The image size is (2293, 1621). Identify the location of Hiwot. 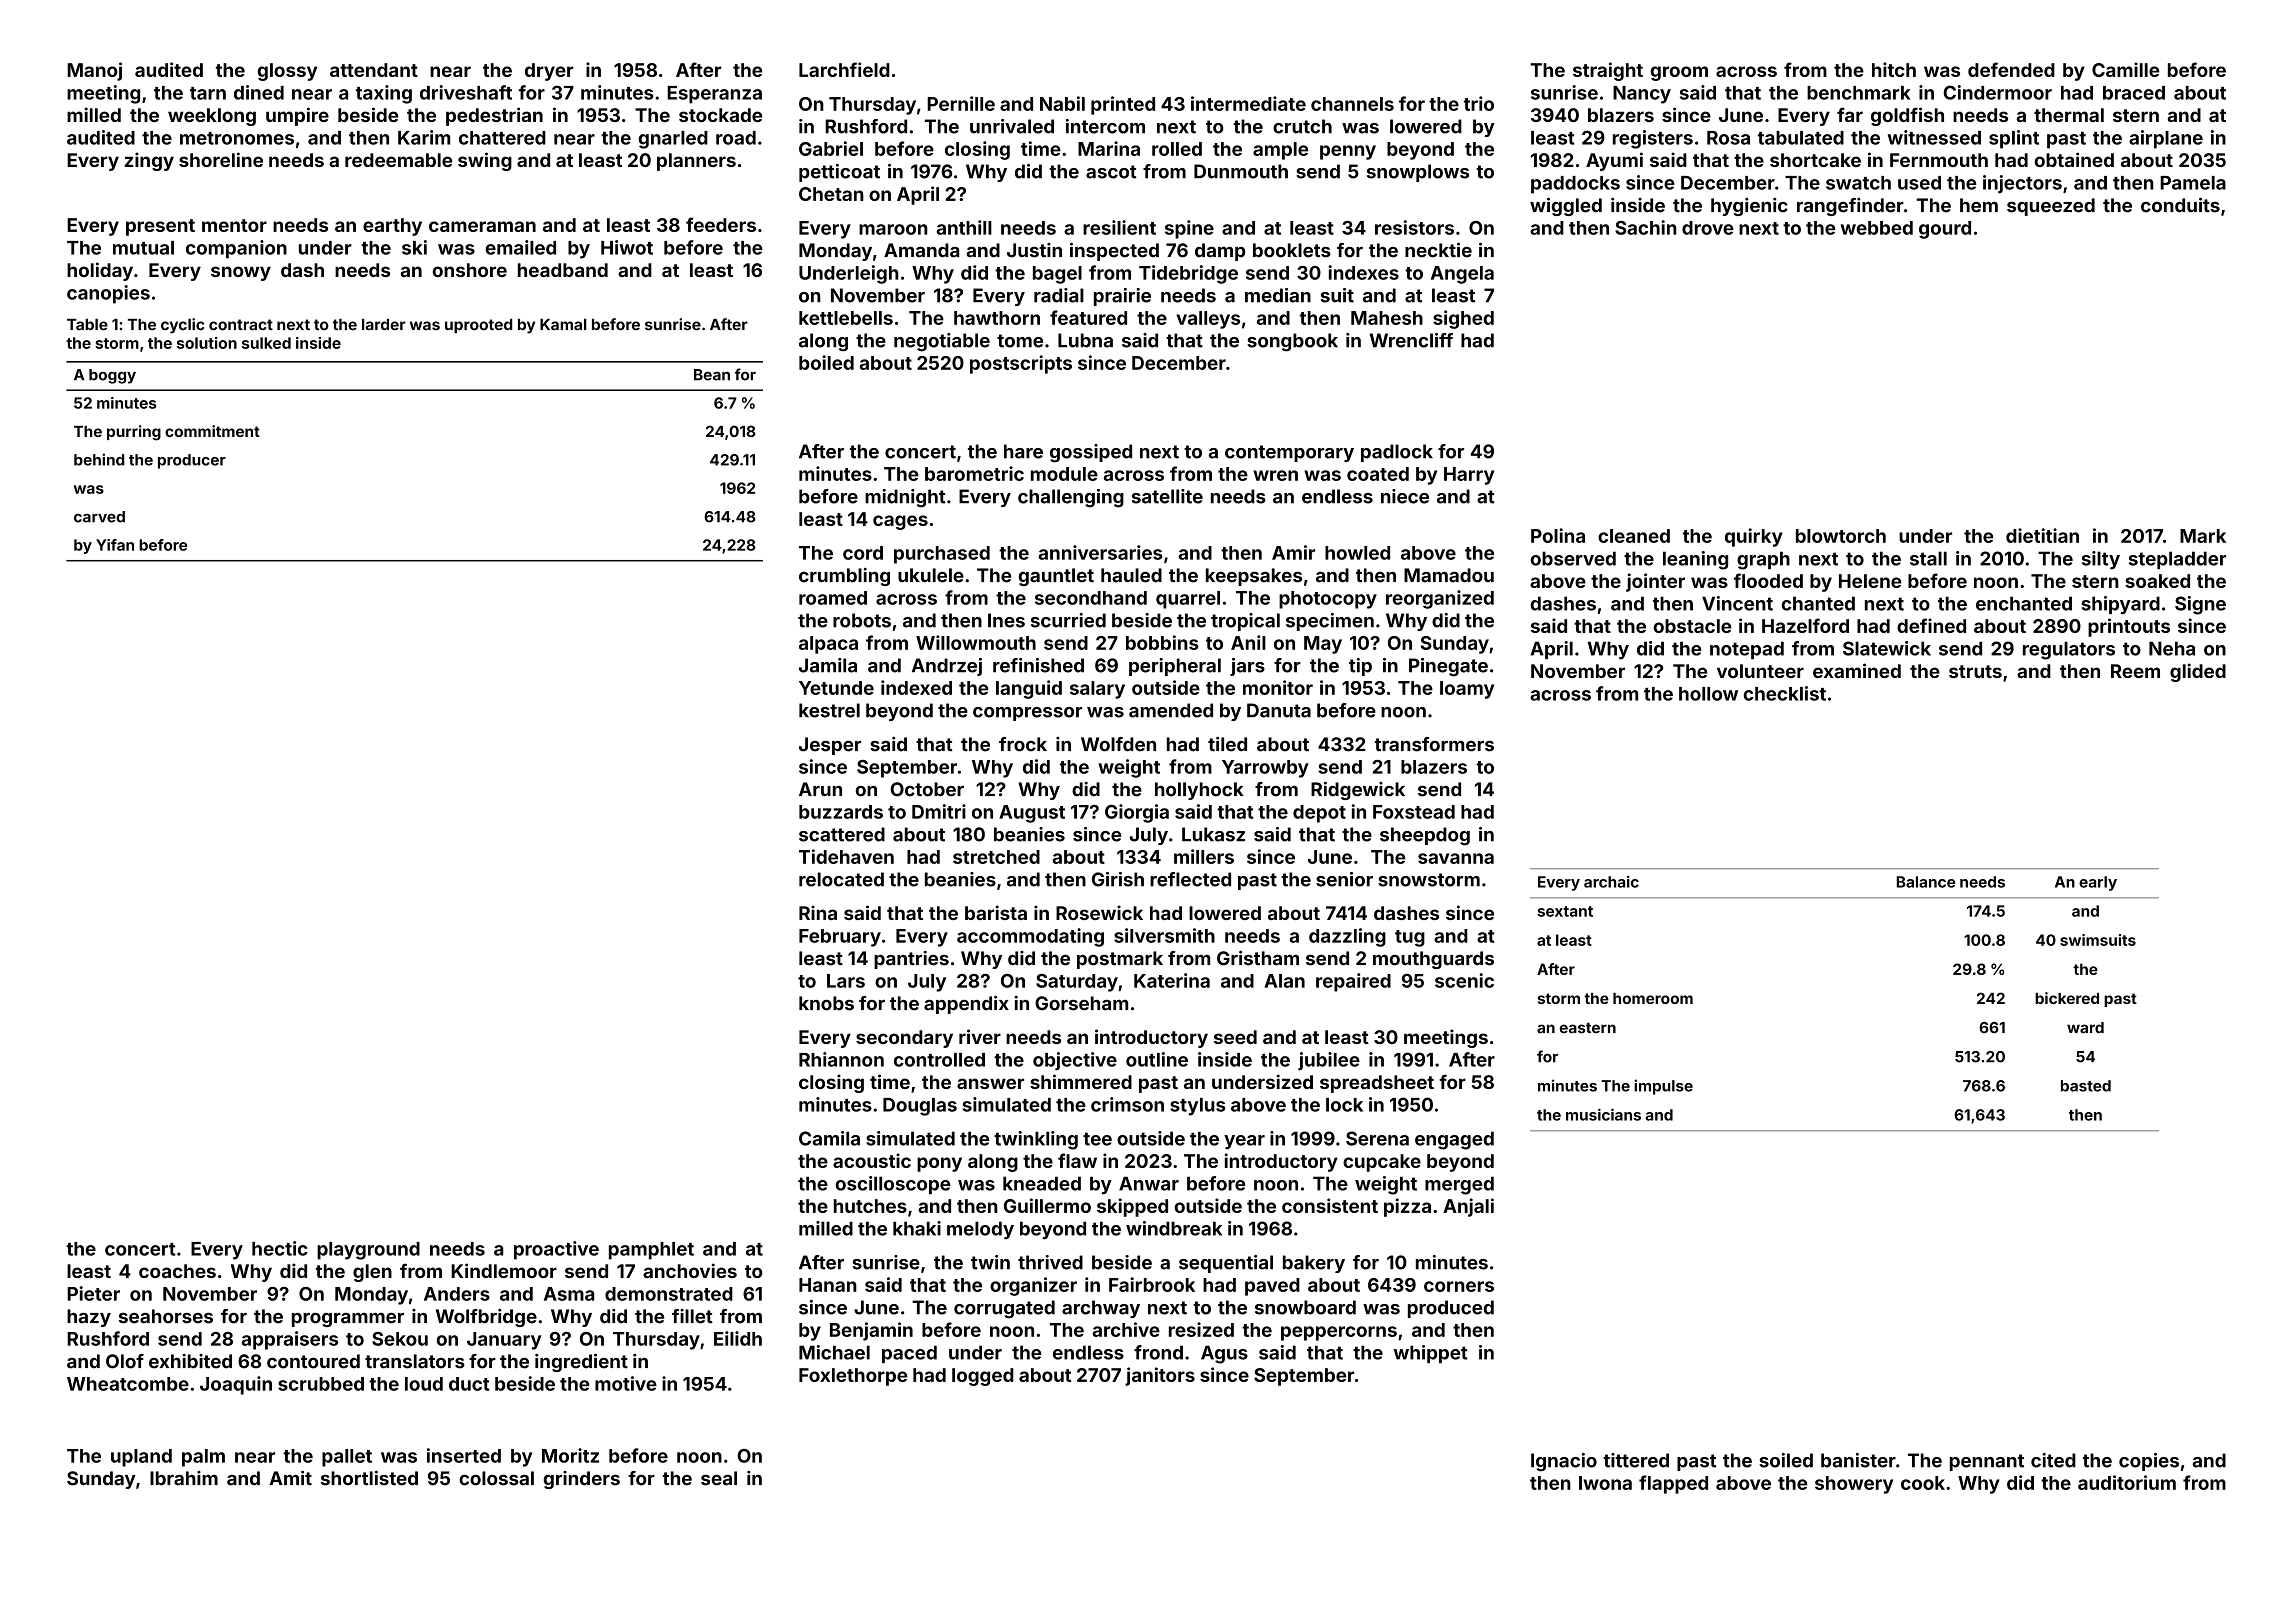
(627, 247).
